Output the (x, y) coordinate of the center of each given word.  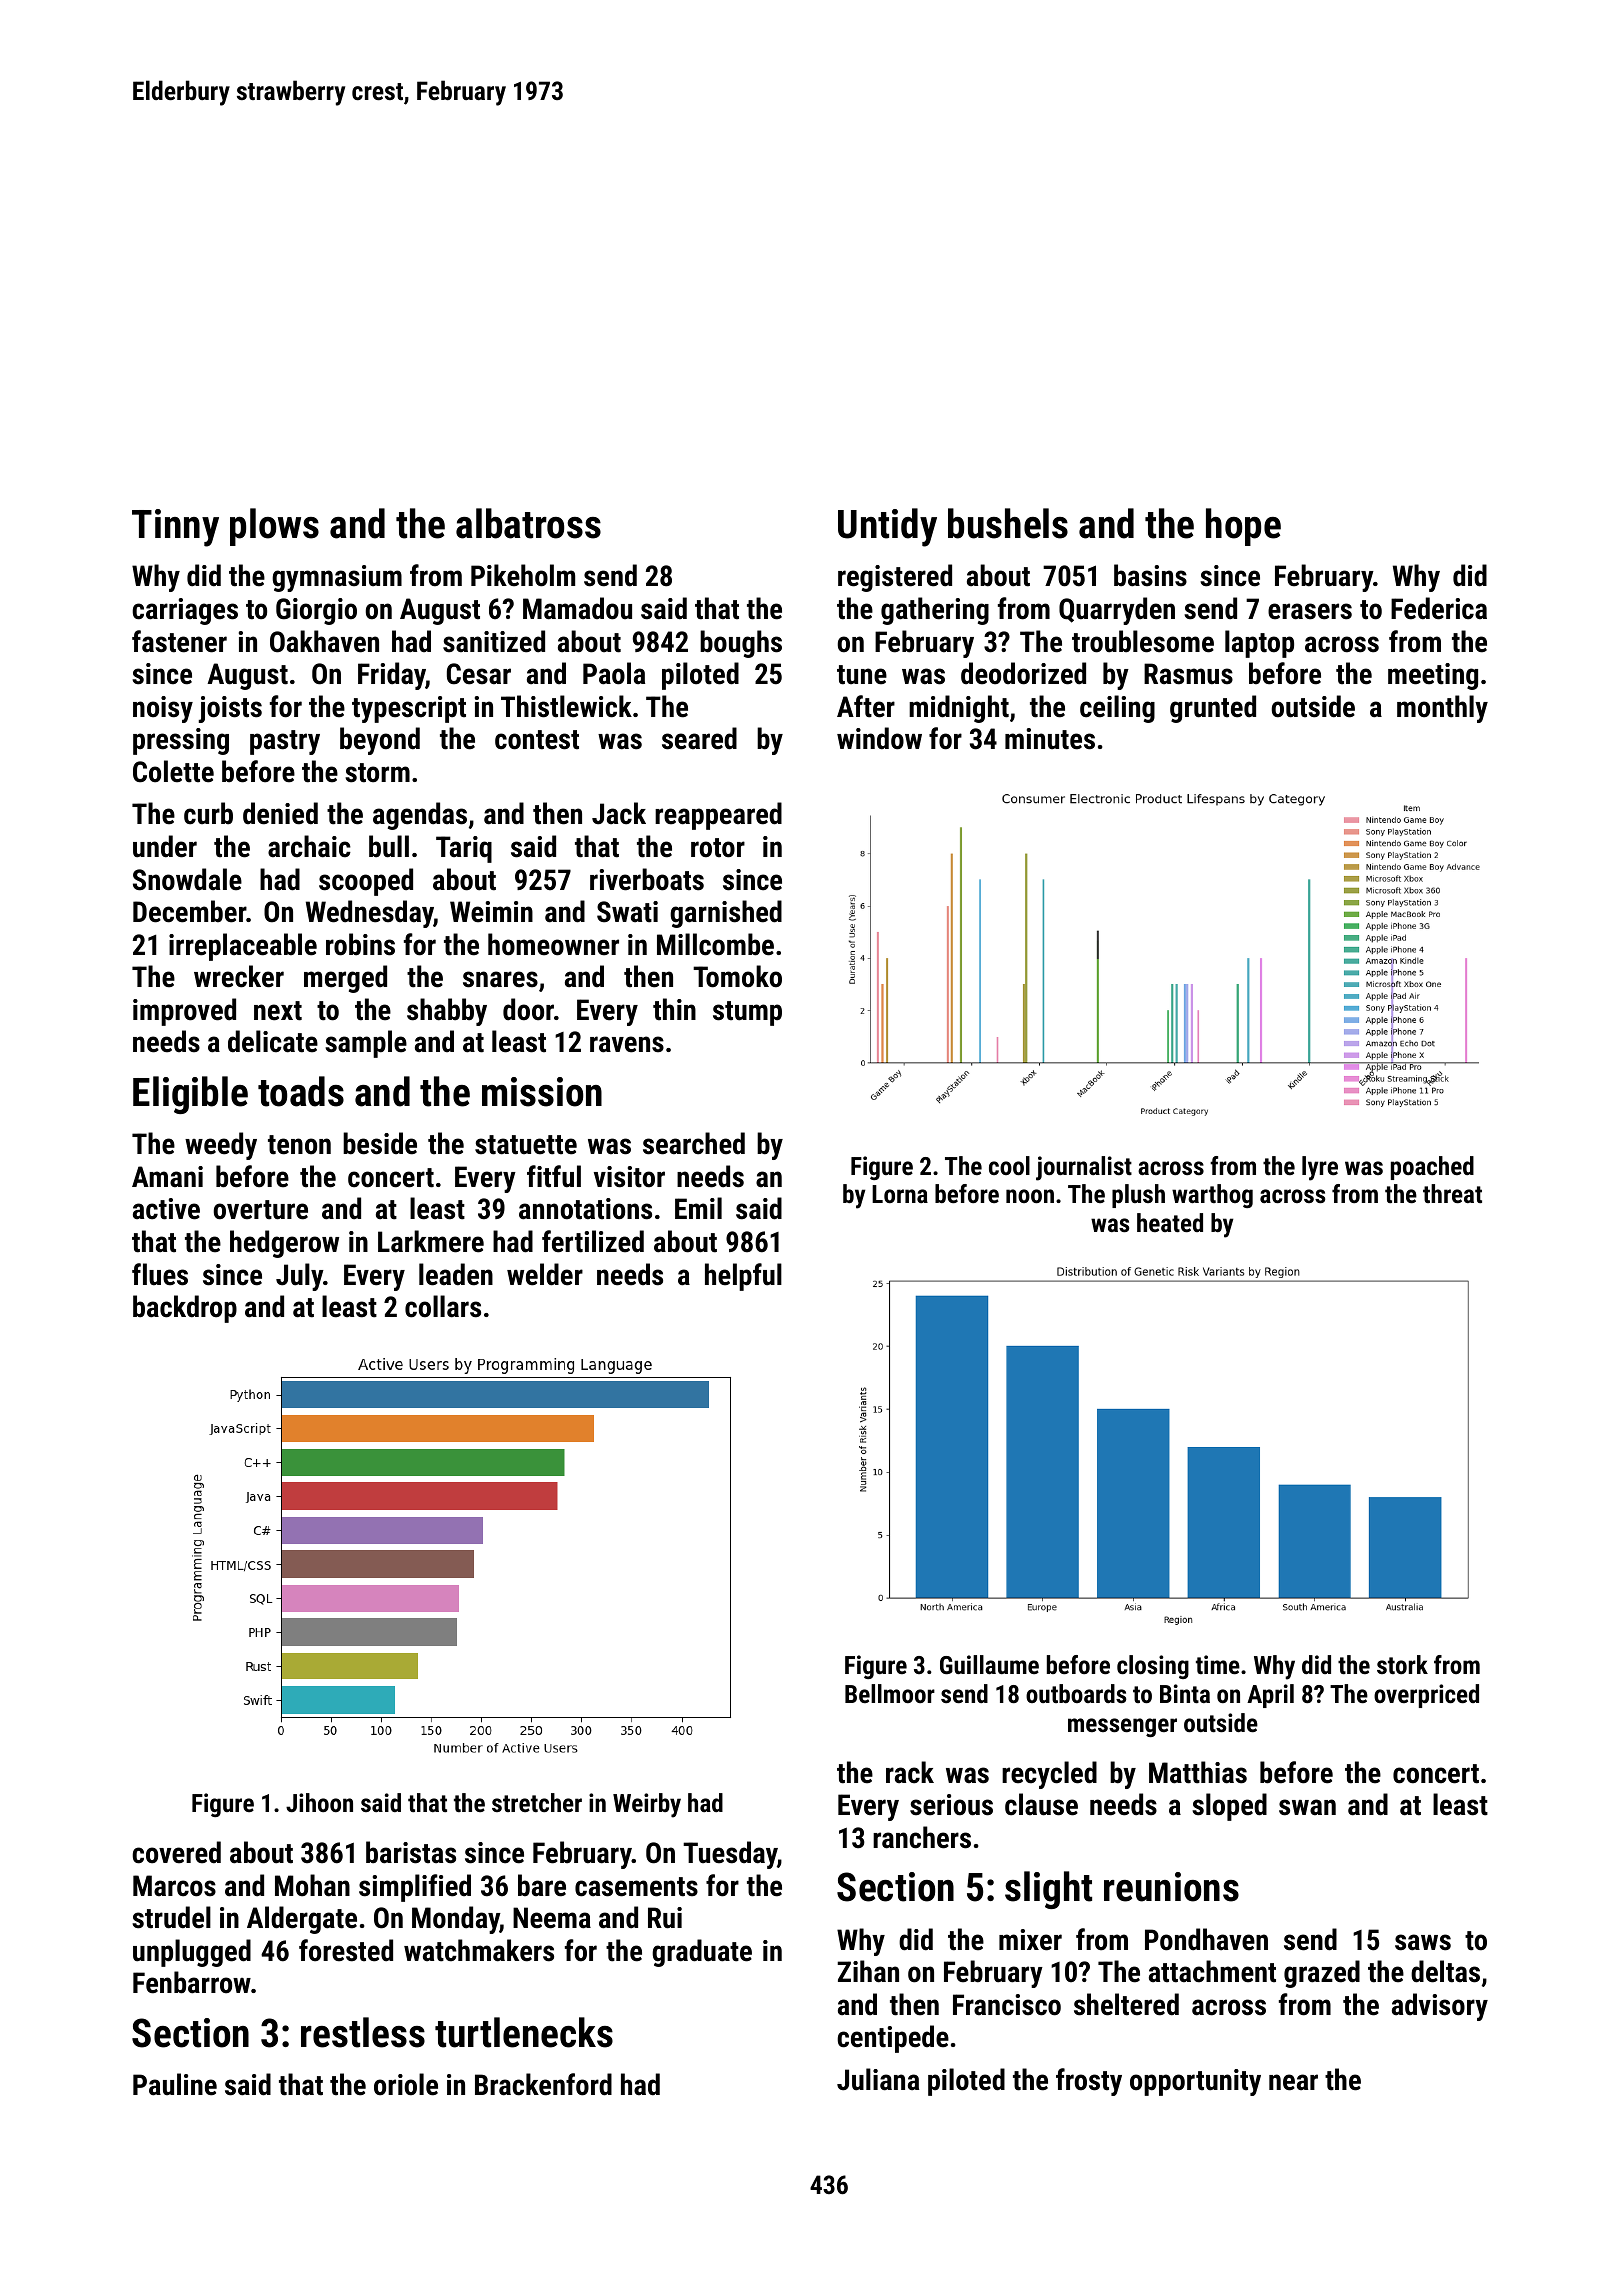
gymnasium (337, 578)
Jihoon (319, 1802)
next (278, 1011)
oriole (406, 2084)
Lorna (900, 1194)
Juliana (878, 2079)
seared (699, 738)
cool (1009, 1165)
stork (1402, 1664)
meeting (1433, 676)
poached (1432, 1168)
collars (443, 1306)
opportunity (1195, 2082)
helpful (743, 1277)
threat (1452, 1193)
